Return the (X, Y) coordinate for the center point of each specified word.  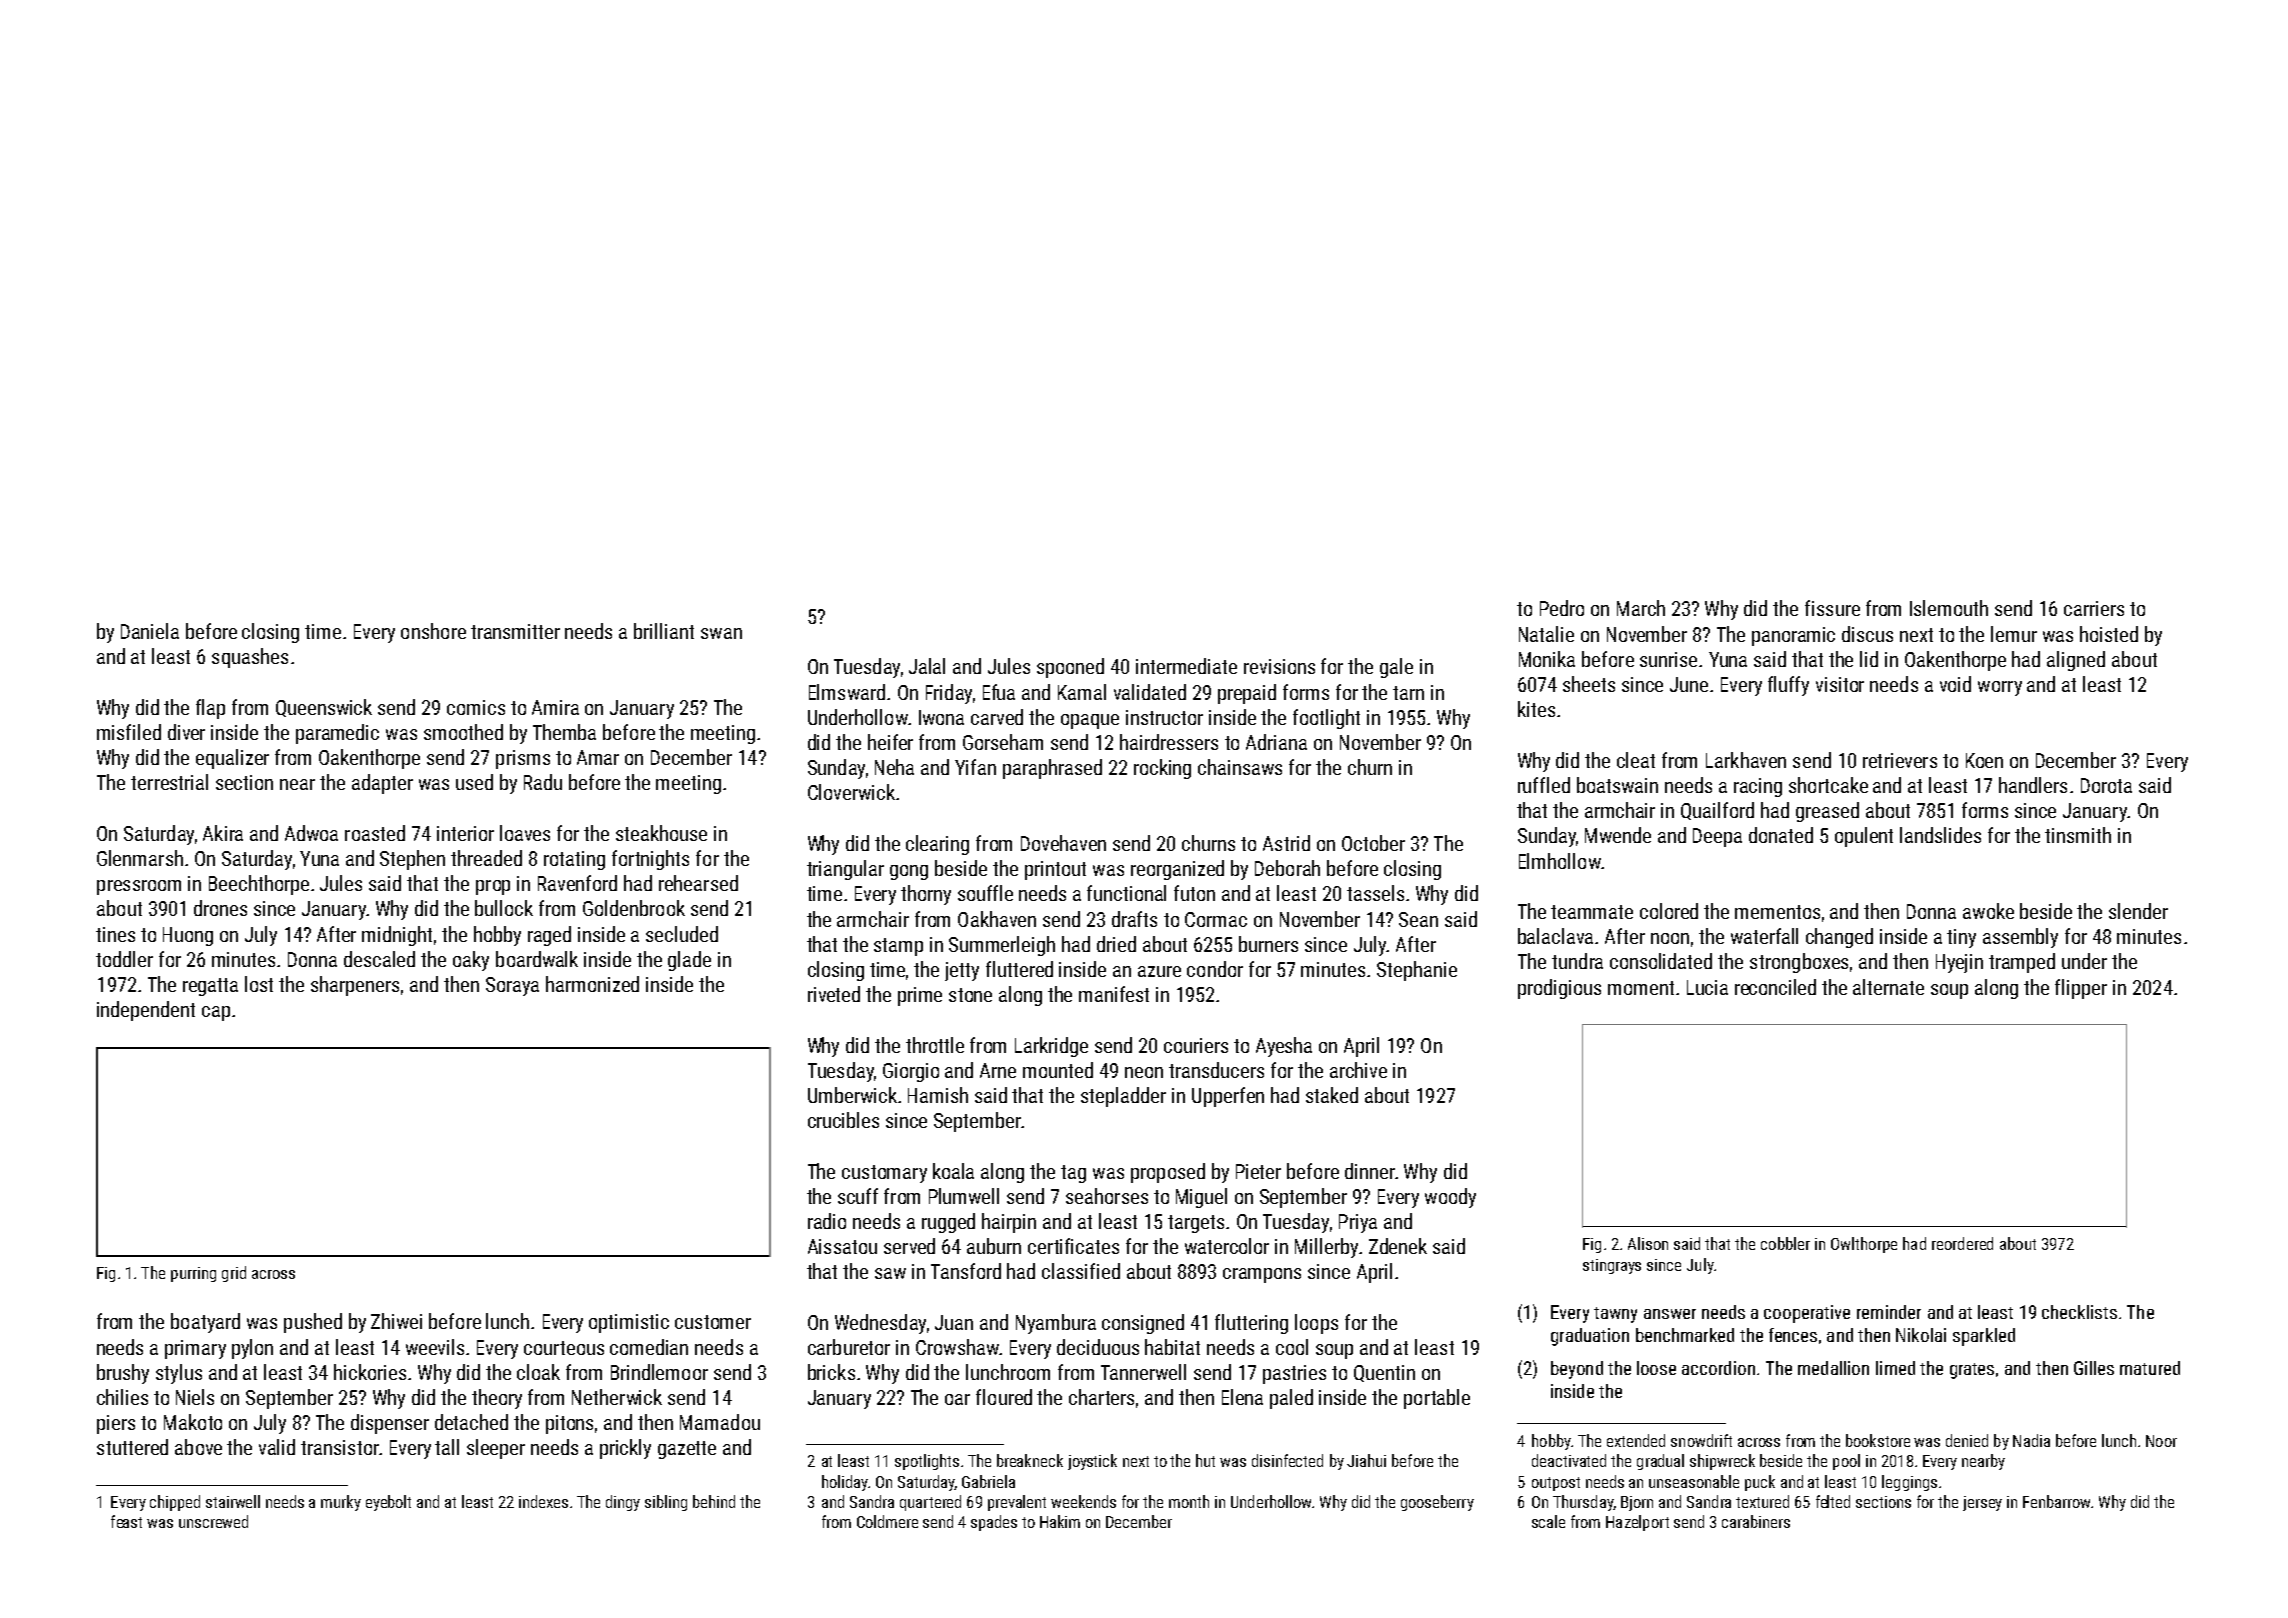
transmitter (515, 631)
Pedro (1562, 608)
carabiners (1756, 1521)
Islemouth (1949, 608)
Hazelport (1637, 1523)
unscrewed (213, 1521)
